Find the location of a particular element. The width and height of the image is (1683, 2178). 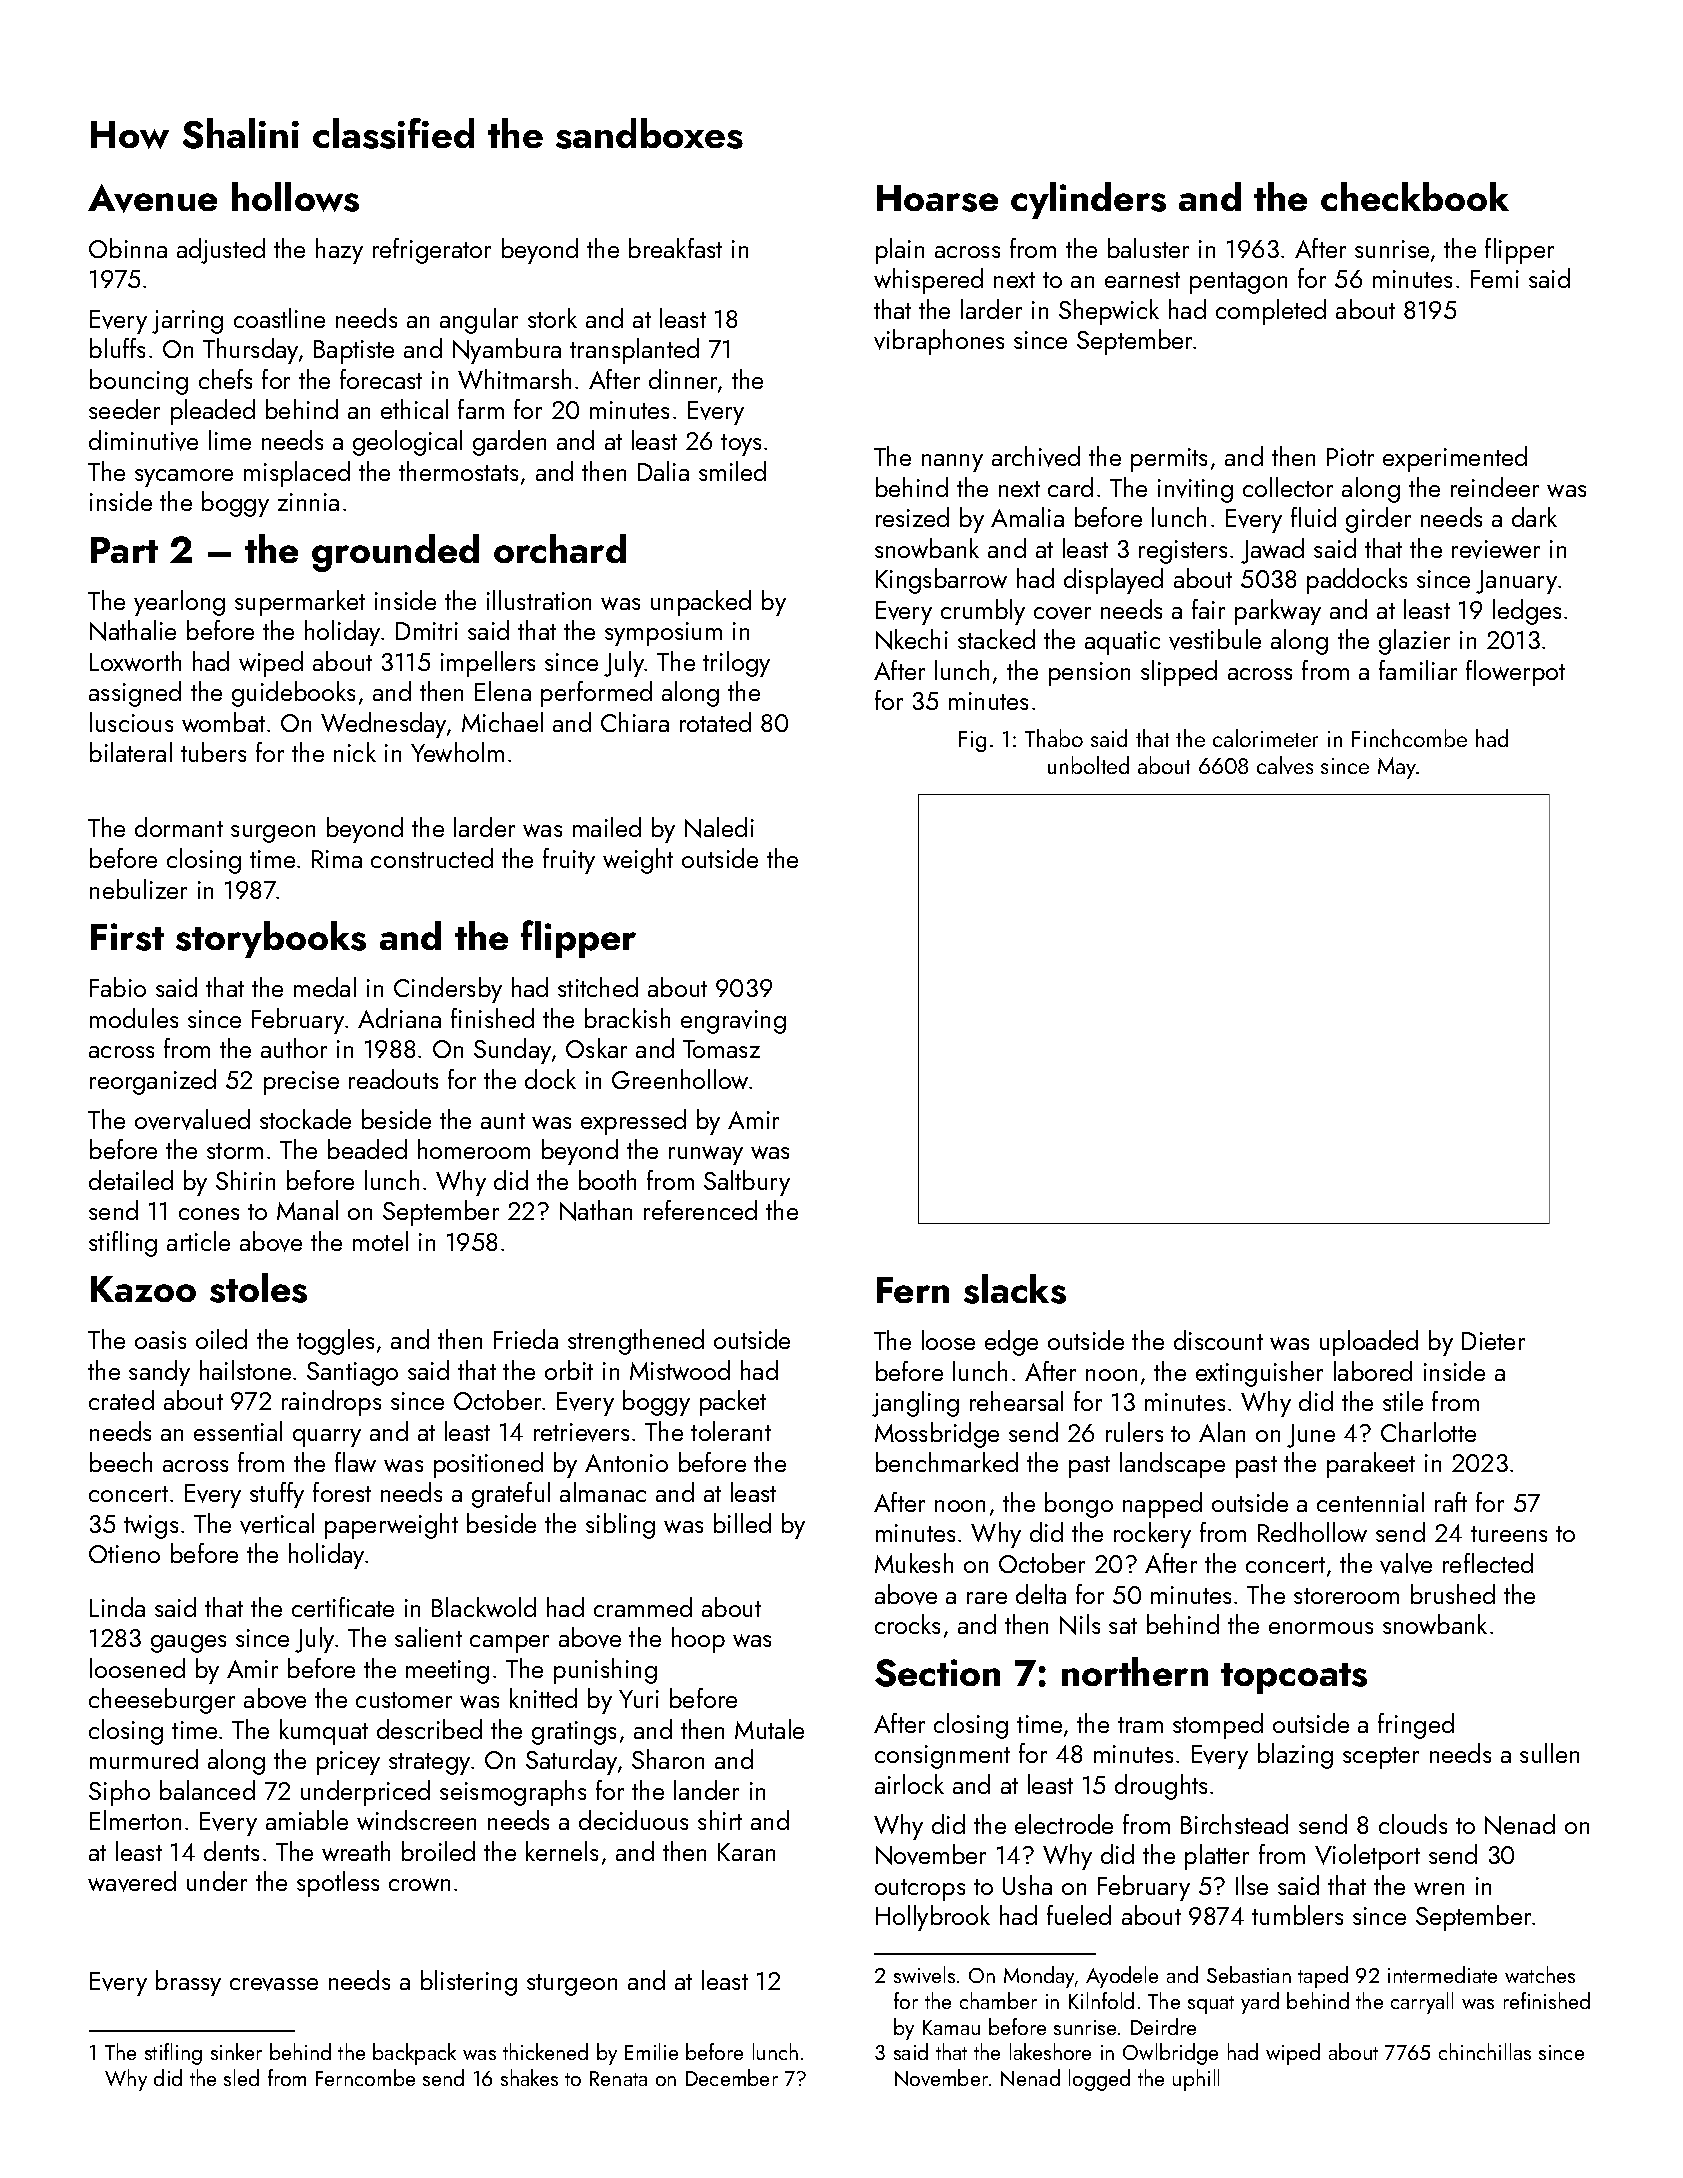

blazing is located at coordinates (1295, 1756).
